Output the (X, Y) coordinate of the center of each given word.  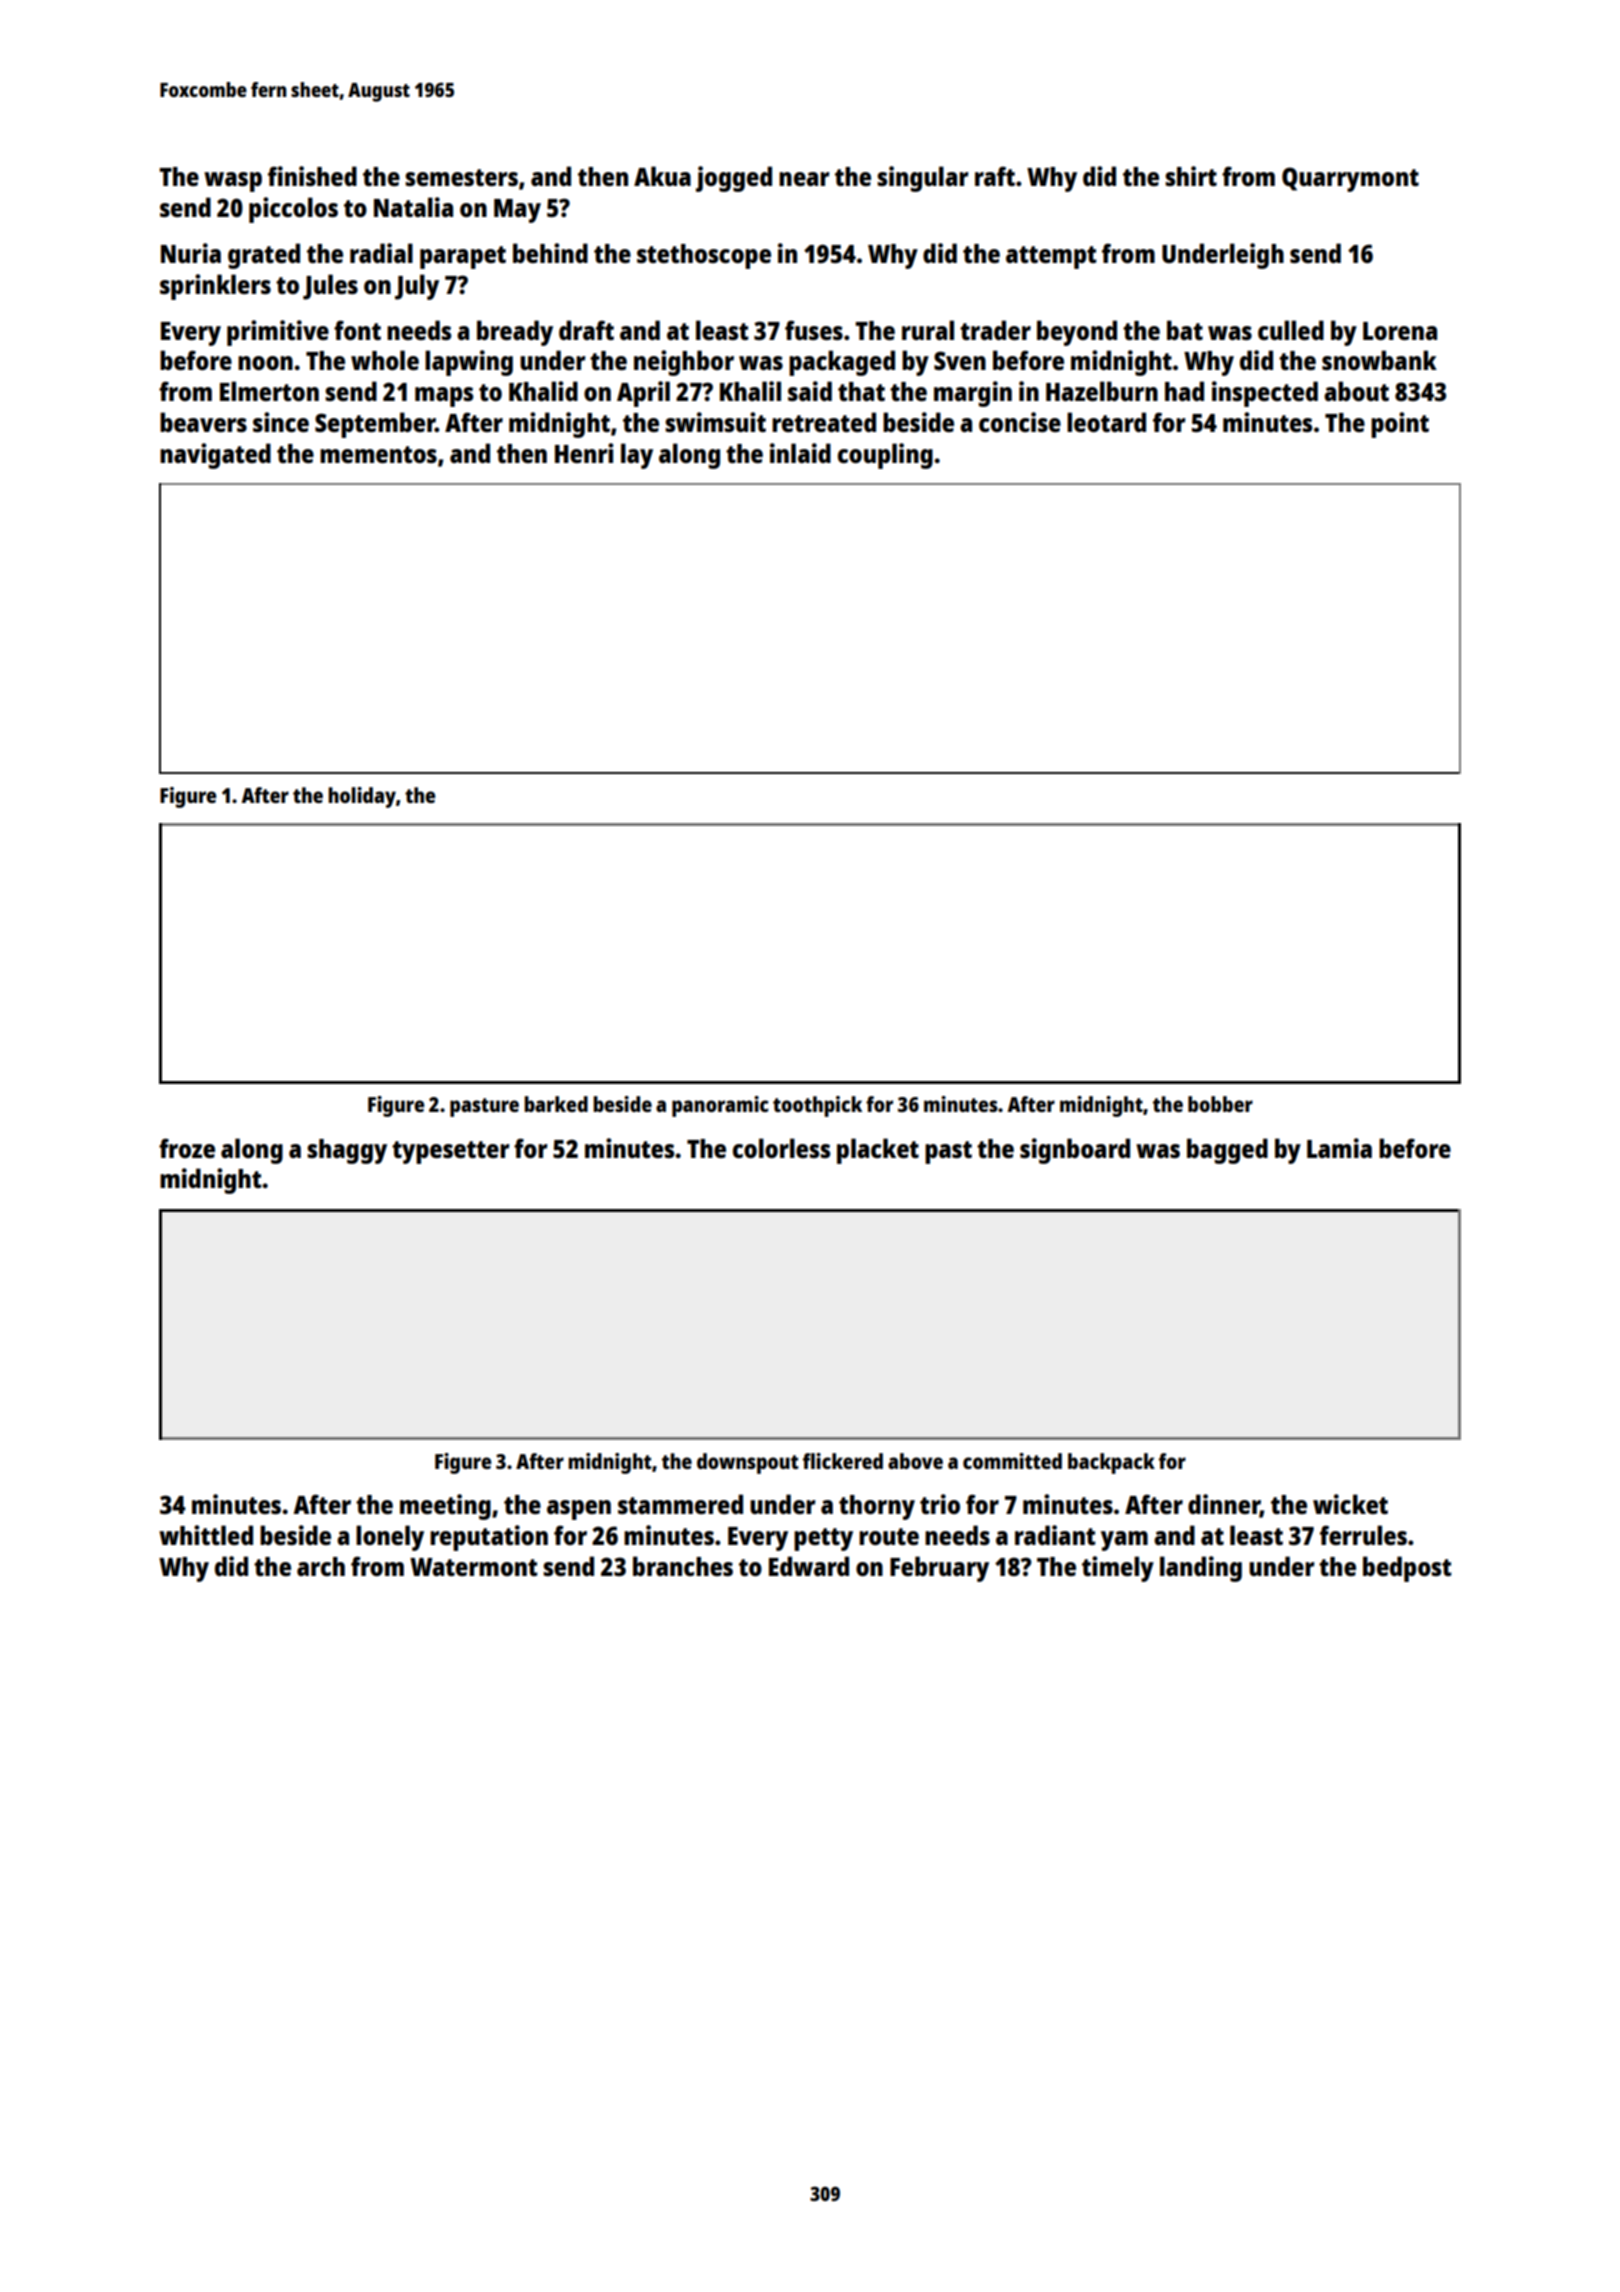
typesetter (451, 1152)
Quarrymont (1350, 179)
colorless (781, 1148)
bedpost (1407, 1569)
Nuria (191, 253)
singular (923, 179)
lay (637, 456)
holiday (362, 797)
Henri (584, 453)
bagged (1227, 1151)
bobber (1220, 1104)
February (939, 1569)
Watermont (473, 1567)
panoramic (720, 1106)
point (1400, 425)
